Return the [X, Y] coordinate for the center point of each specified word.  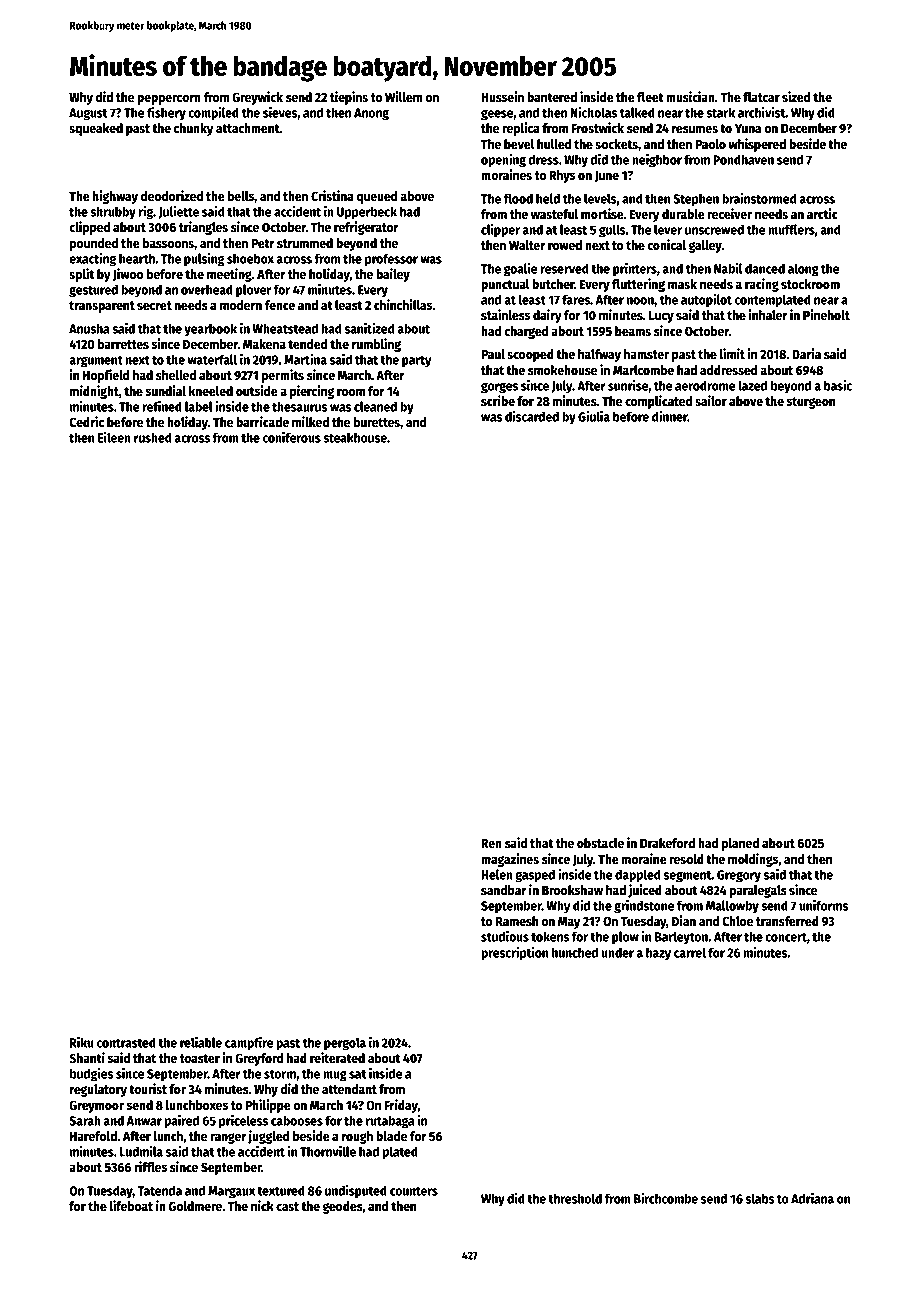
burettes [376, 422]
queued [377, 197]
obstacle [600, 843]
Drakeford [667, 843]
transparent [102, 307]
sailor [711, 400]
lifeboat [131, 1205]
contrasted [126, 1042]
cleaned [375, 406]
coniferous [292, 437]
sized [796, 96]
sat [357, 1074]
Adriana [812, 1198]
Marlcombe [643, 370]
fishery [166, 114]
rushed [153, 437]
